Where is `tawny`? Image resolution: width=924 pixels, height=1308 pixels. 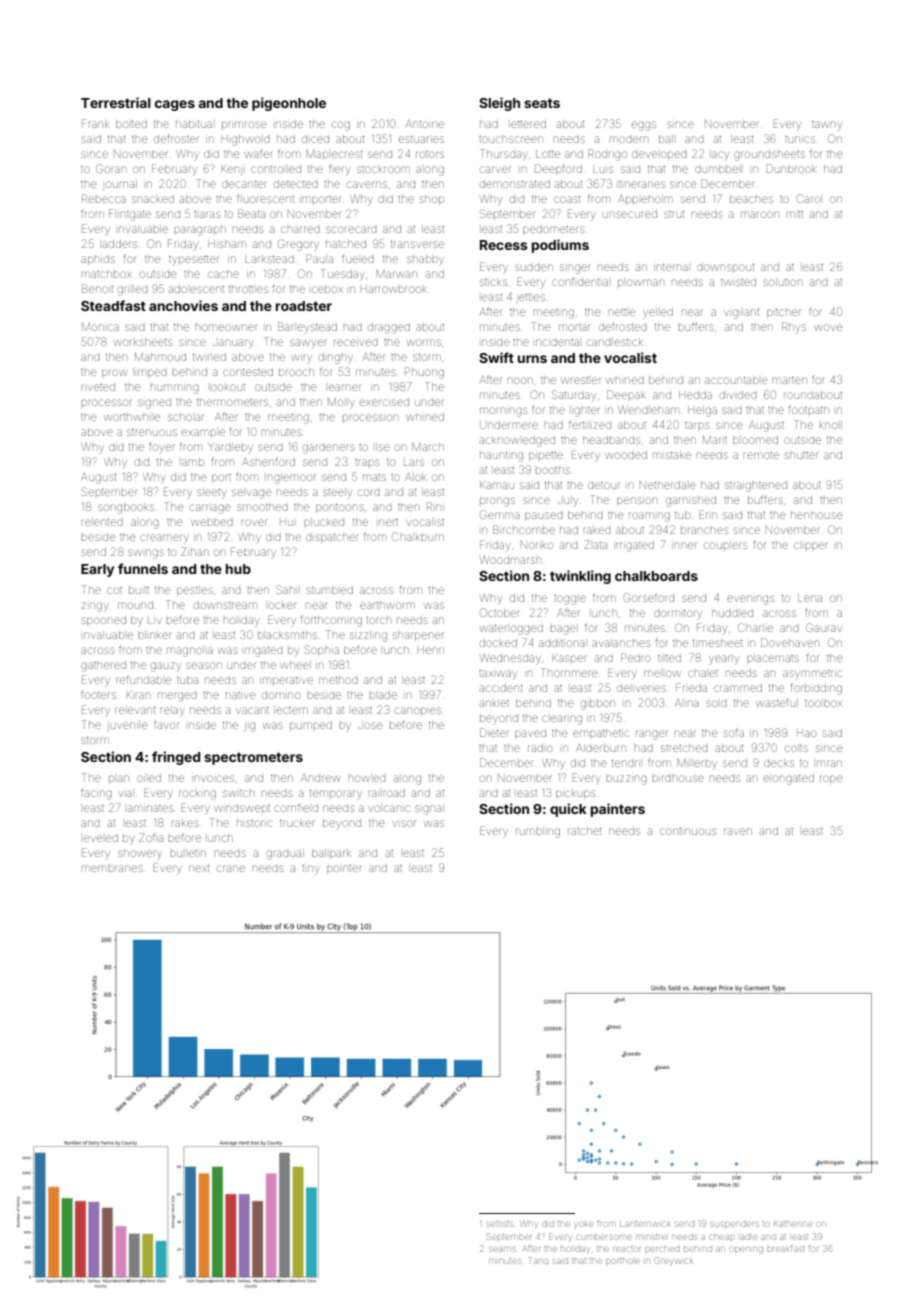
tawny is located at coordinates (827, 125).
